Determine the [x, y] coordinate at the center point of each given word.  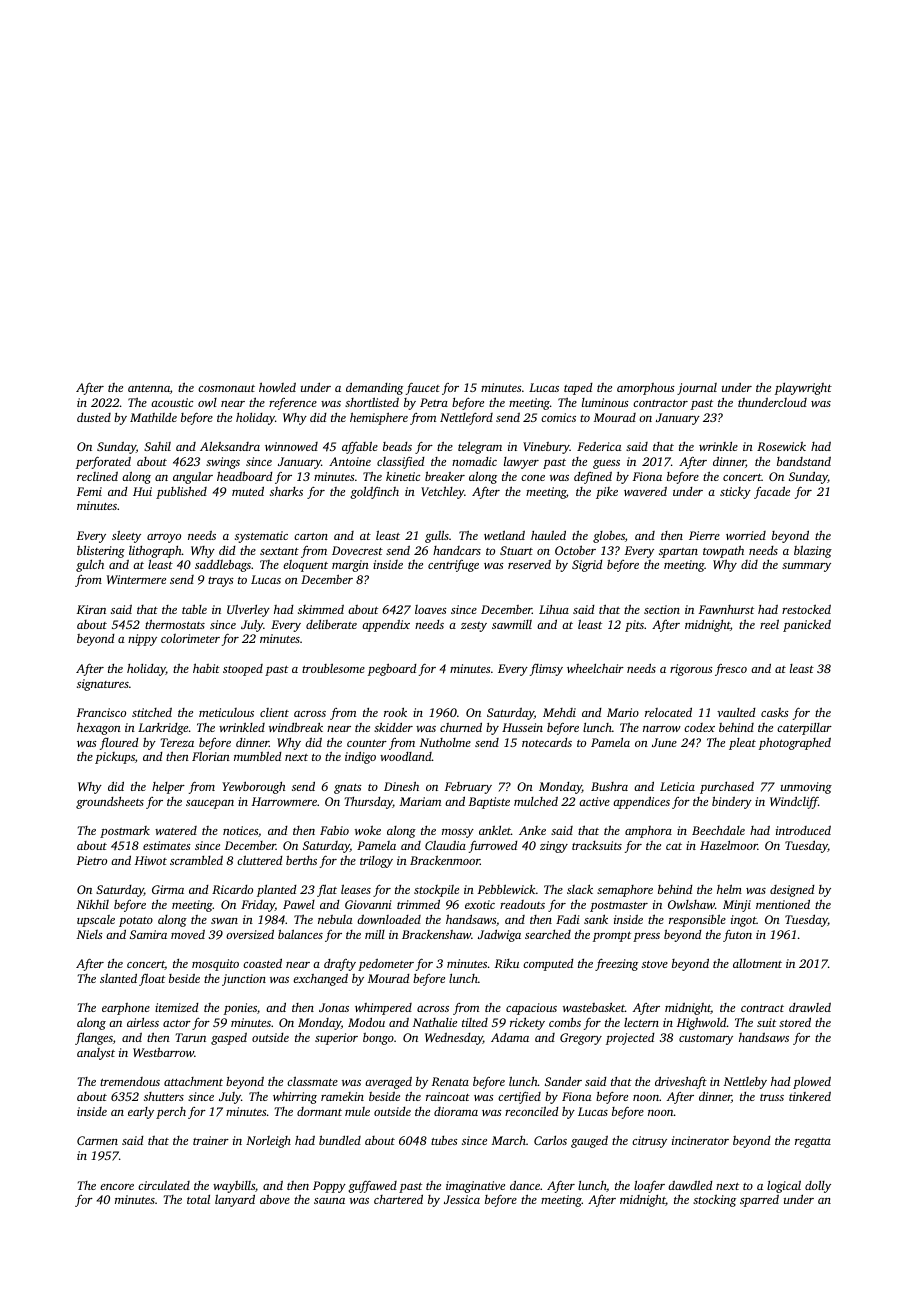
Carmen [97, 1140]
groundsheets [110, 803]
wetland [504, 535]
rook [395, 712]
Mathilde [153, 417]
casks [775, 712]
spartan [678, 553]
